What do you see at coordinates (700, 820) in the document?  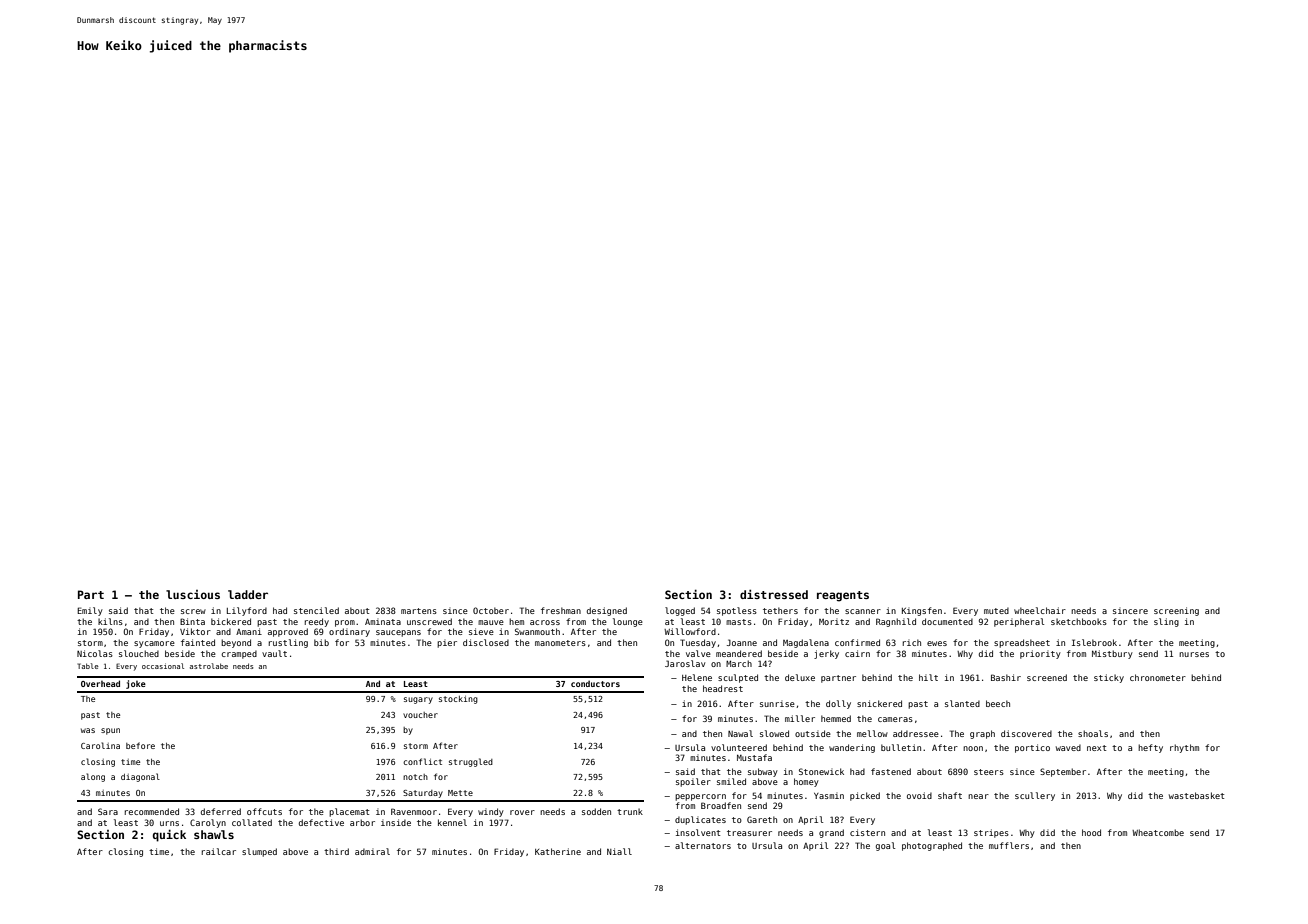 I see `duplicates` at bounding box center [700, 820].
